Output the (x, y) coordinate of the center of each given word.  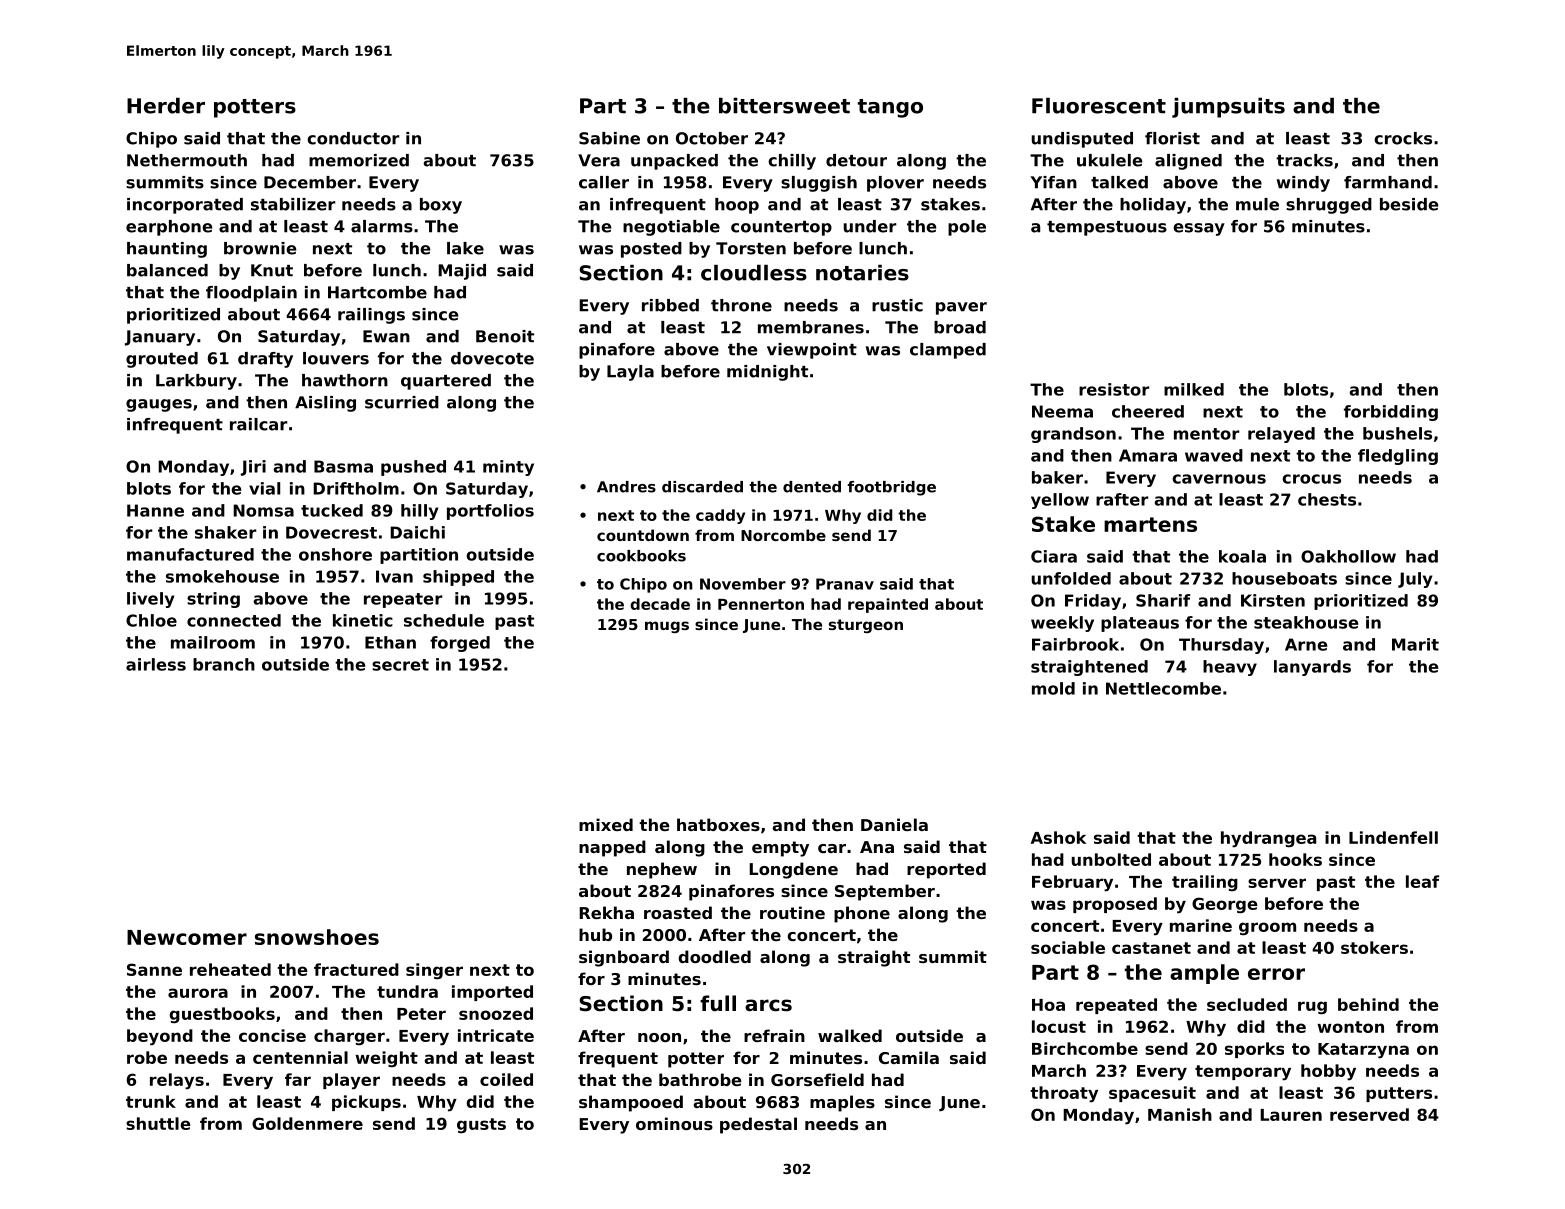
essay (1199, 229)
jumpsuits (1228, 108)
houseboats (1284, 578)
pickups (366, 1103)
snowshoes (317, 937)
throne (741, 305)
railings (371, 316)
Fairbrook (1075, 644)
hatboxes (718, 824)
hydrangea (1268, 839)
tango (890, 108)
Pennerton (761, 604)
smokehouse (222, 576)
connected (234, 620)
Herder (166, 106)
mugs (667, 627)
